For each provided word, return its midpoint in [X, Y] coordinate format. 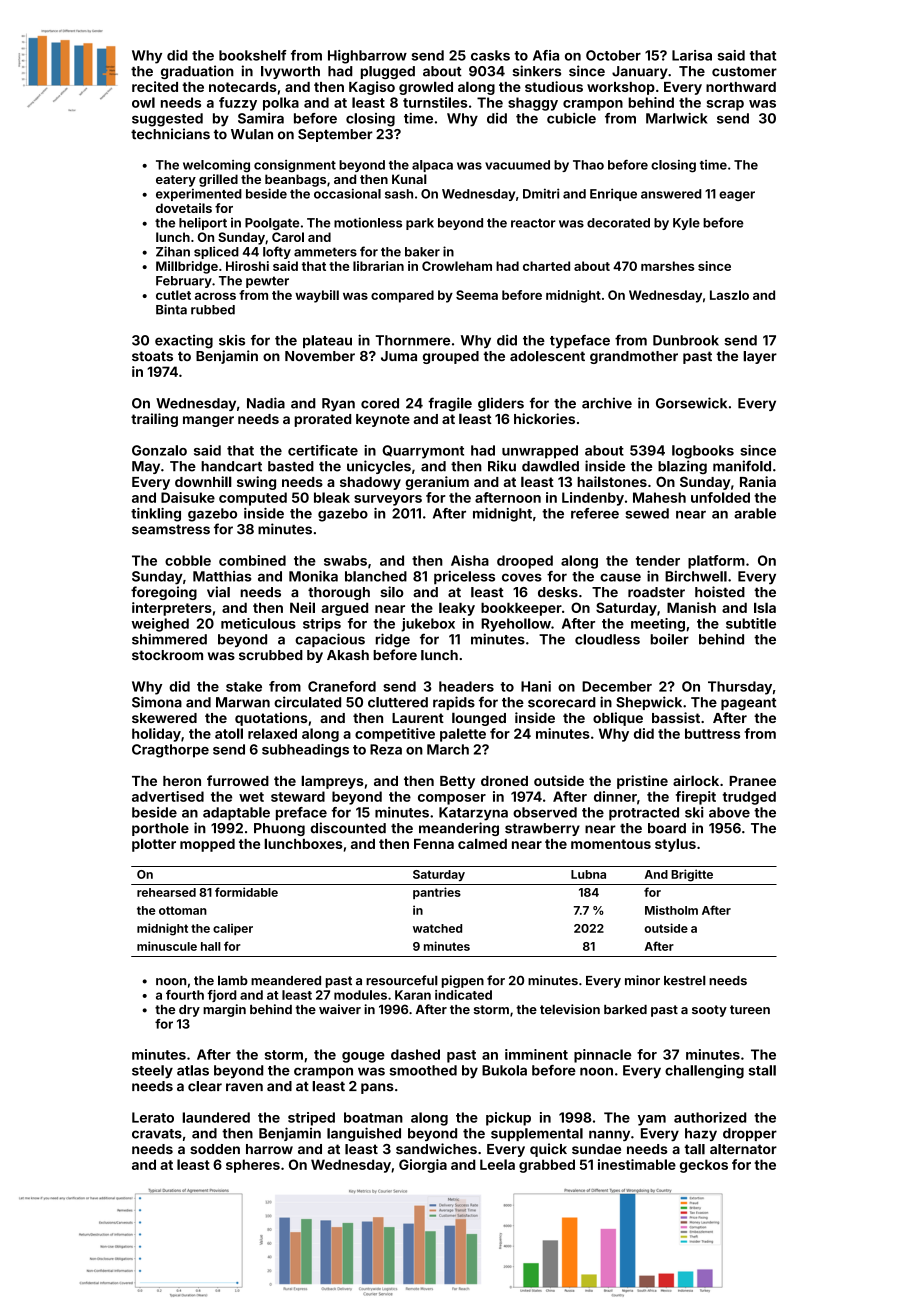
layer [760, 357]
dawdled [550, 466]
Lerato [153, 1117]
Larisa [692, 55]
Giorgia [423, 1166]
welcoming [216, 166]
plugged [388, 72]
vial [218, 592]
